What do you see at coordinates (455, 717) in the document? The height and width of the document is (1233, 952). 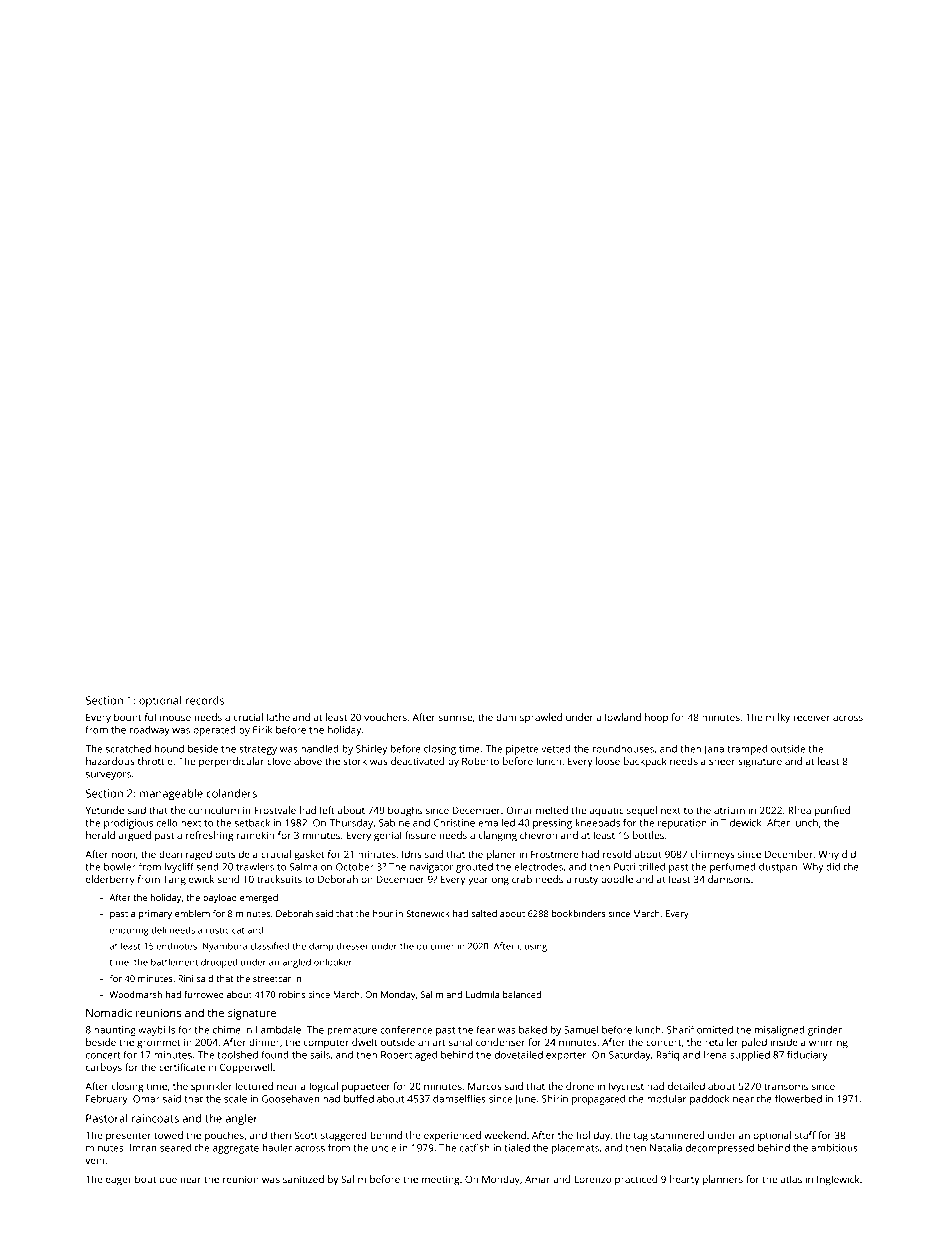 I see `sunrise` at bounding box center [455, 717].
